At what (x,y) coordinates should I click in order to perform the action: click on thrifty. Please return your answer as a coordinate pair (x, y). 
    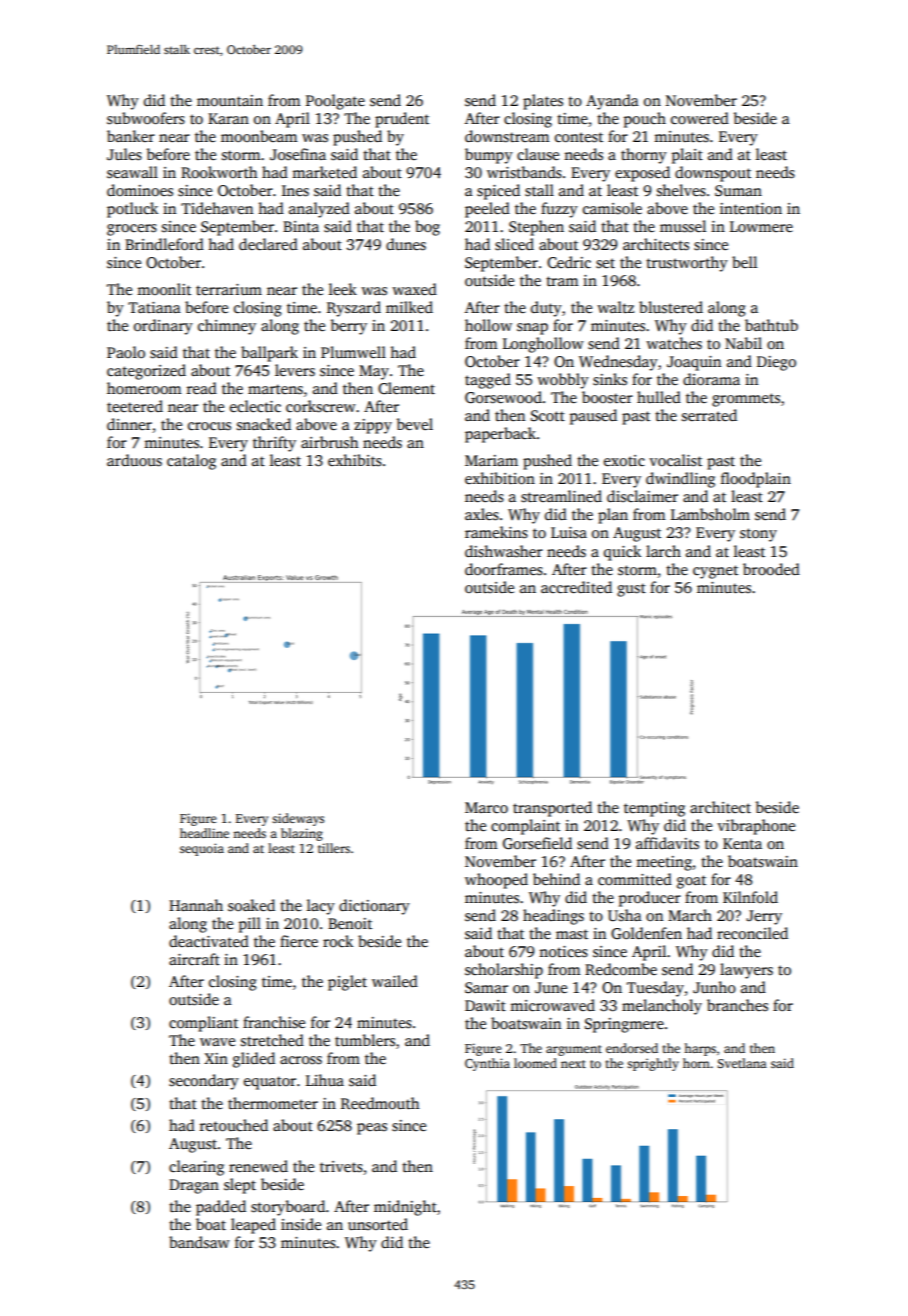
    Looking at the image, I should click on (274, 444).
